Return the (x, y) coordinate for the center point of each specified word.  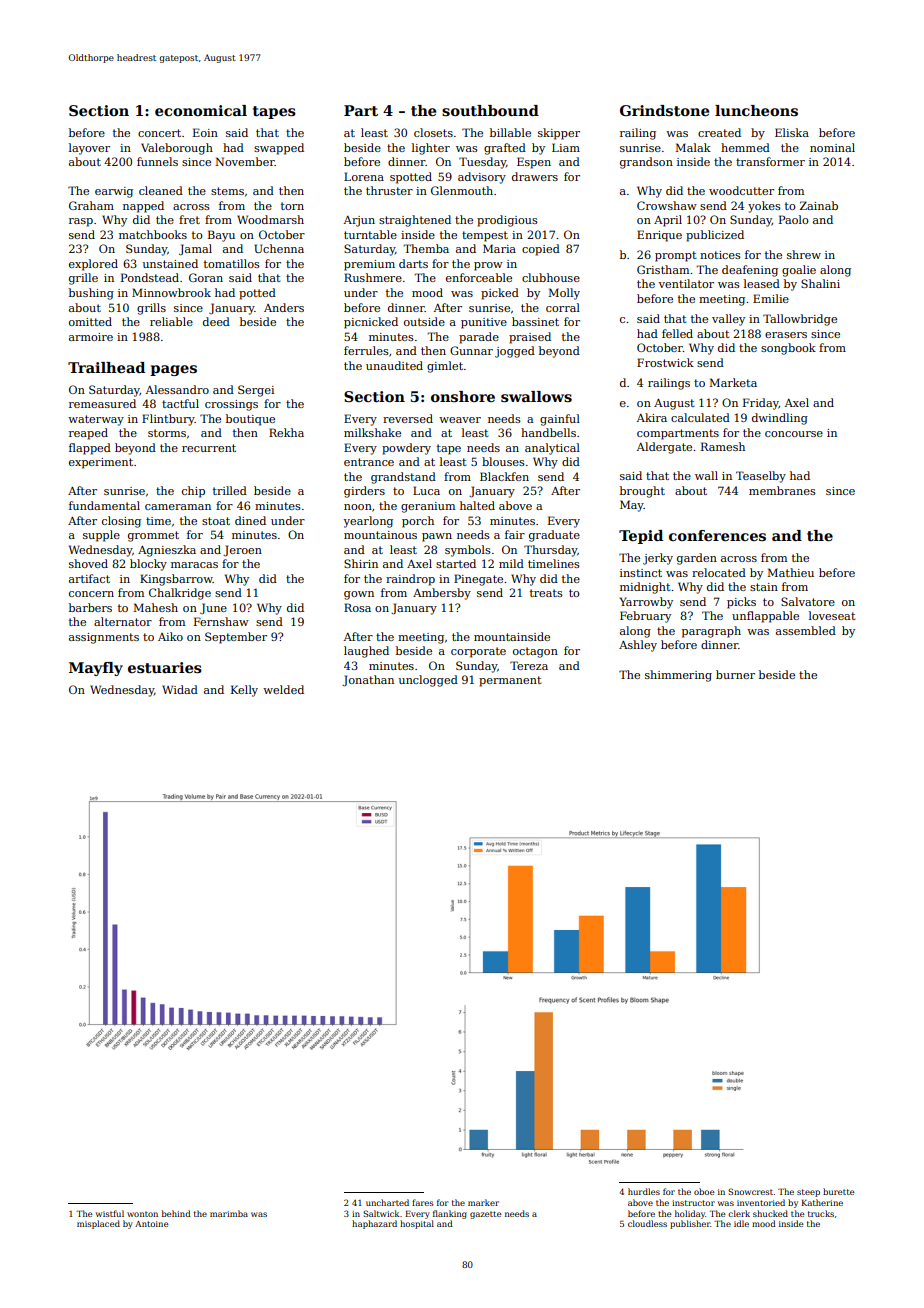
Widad (180, 689)
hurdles (644, 1191)
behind (176, 1213)
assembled (806, 630)
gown (359, 595)
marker (483, 1202)
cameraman (178, 507)
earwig (114, 192)
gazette (486, 1215)
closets (433, 132)
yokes (764, 207)
